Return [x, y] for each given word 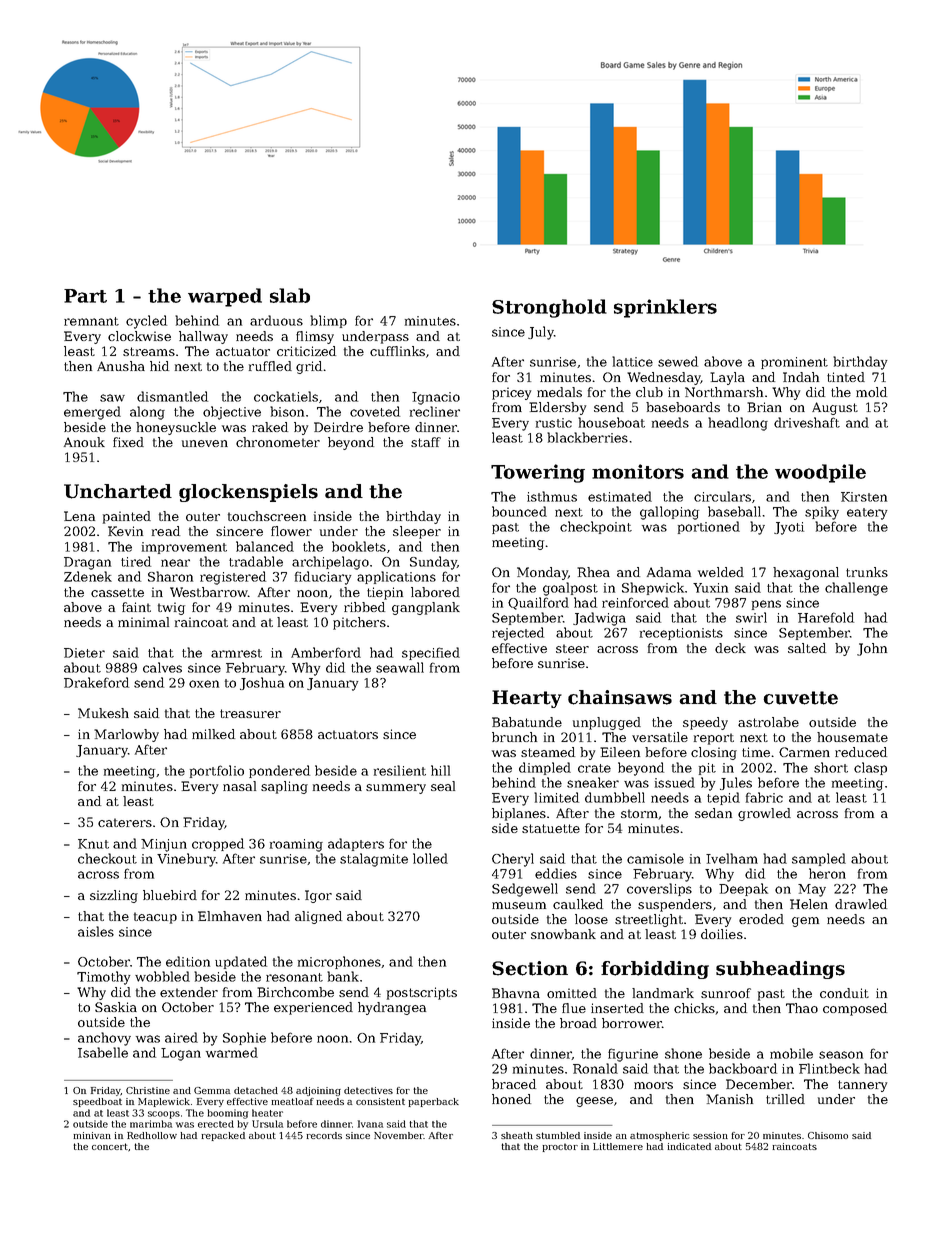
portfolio [217, 771]
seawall [400, 667]
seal [443, 786]
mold [871, 392]
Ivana [370, 1124]
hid [159, 366]
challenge [856, 589]
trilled [785, 1099]
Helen [809, 904]
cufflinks [397, 351]
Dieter [84, 653]
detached [256, 1090]
